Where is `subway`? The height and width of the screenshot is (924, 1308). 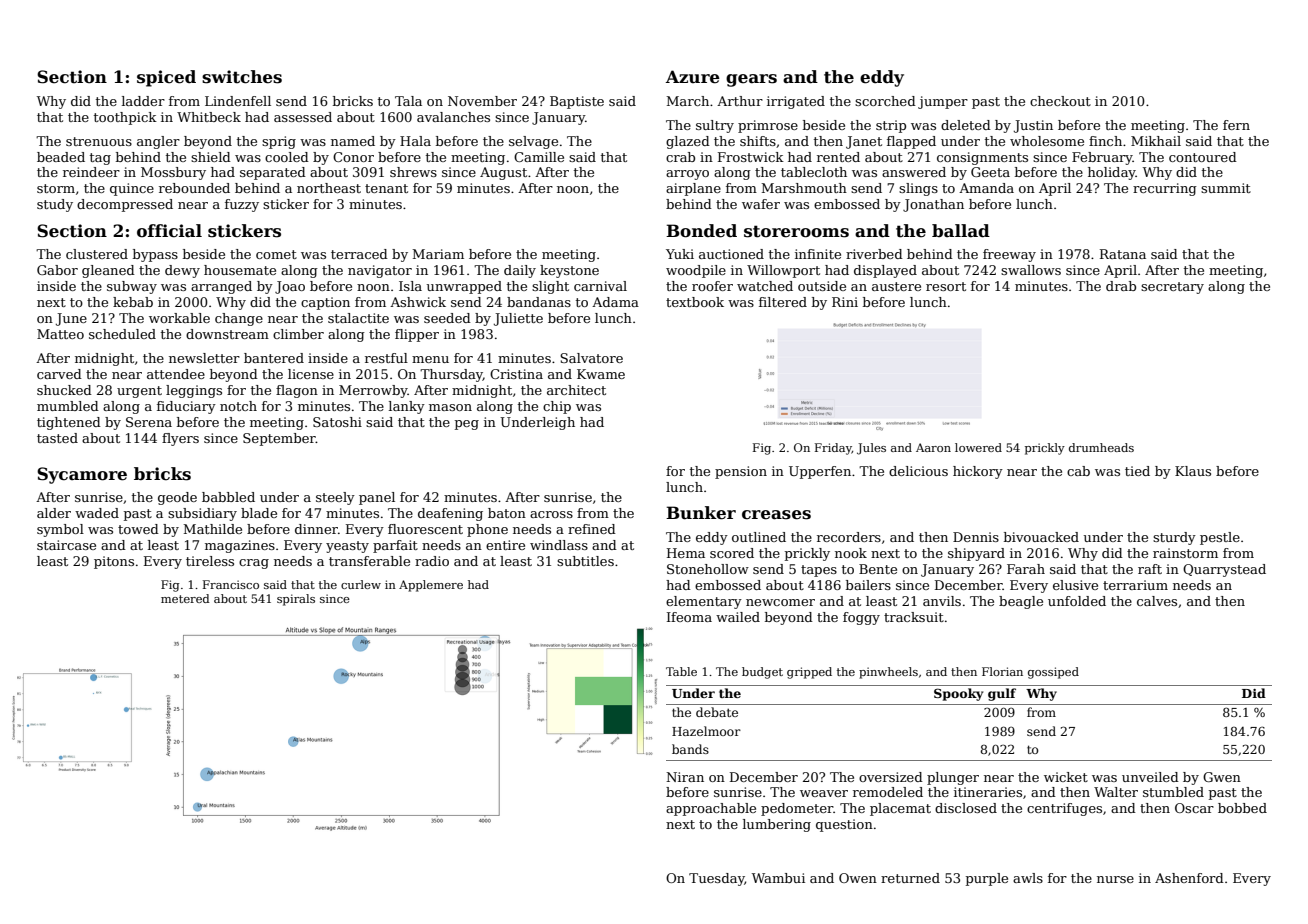
subway is located at coordinates (132, 287).
